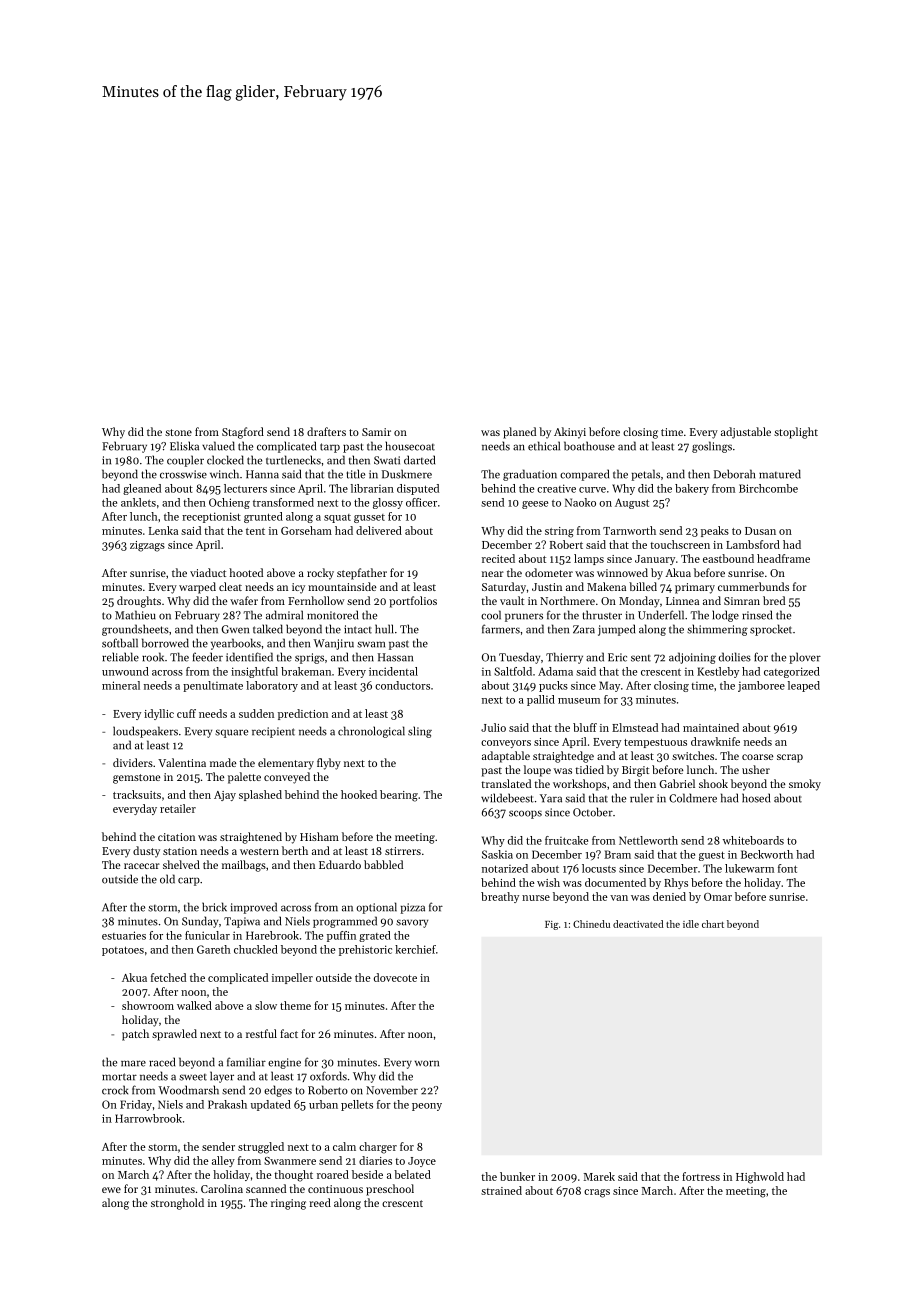  What do you see at coordinates (147, 546) in the image?
I see `zigzags` at bounding box center [147, 546].
